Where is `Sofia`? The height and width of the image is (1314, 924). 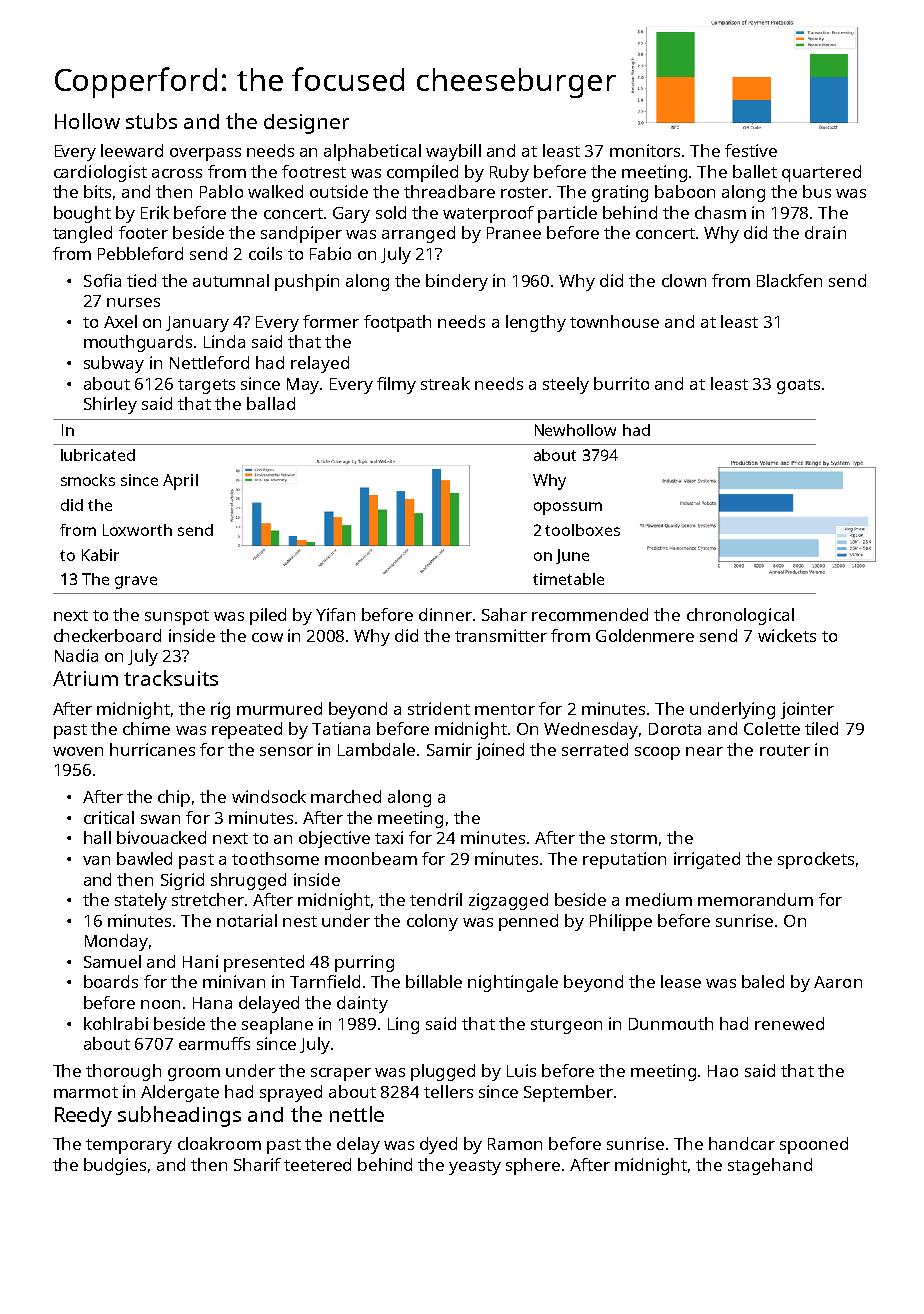 Sofia is located at coordinates (102, 280).
